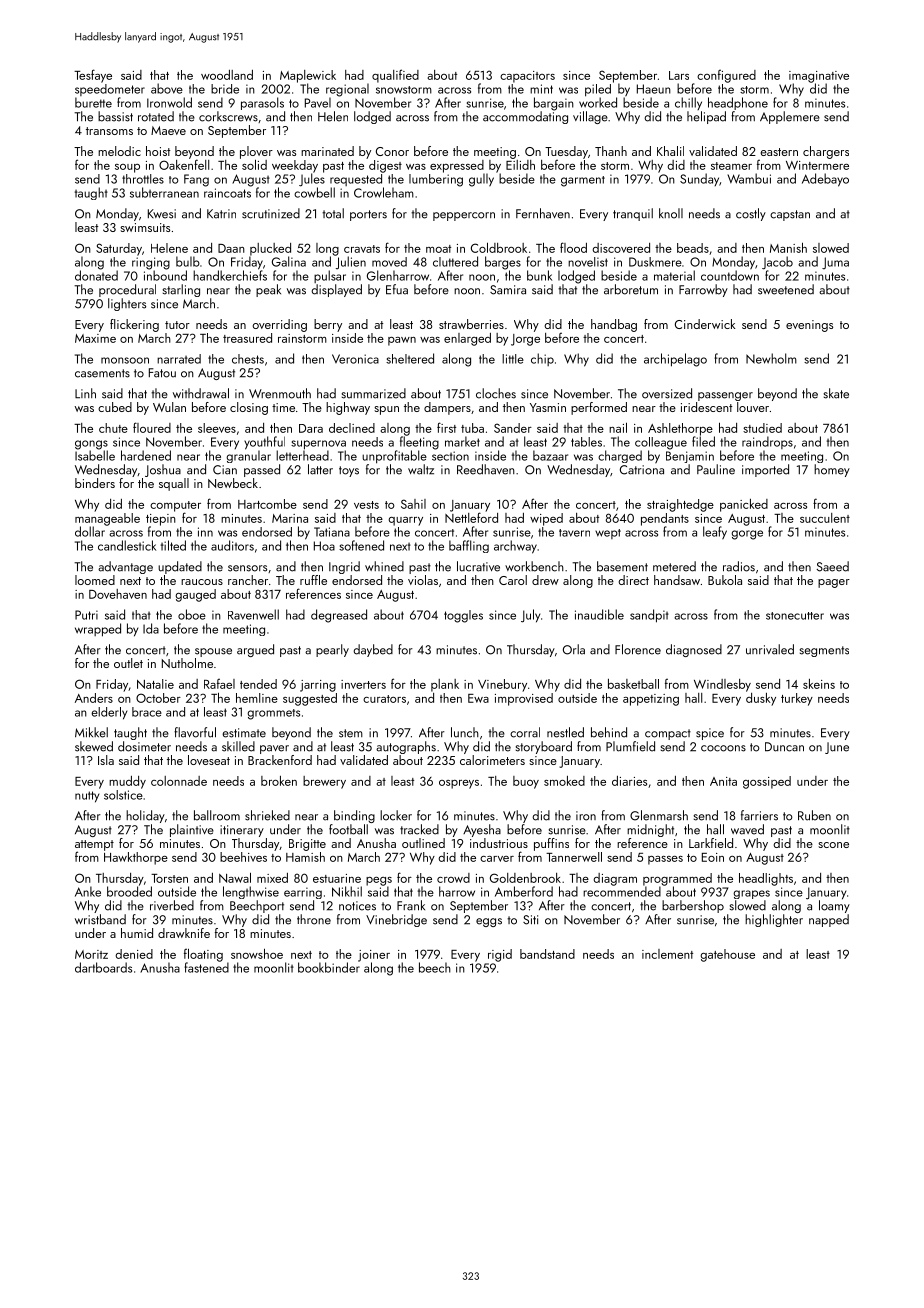 This image has height=1308, width=924. Describe the element at coordinates (835, 263) in the image. I see `Juma` at that location.
